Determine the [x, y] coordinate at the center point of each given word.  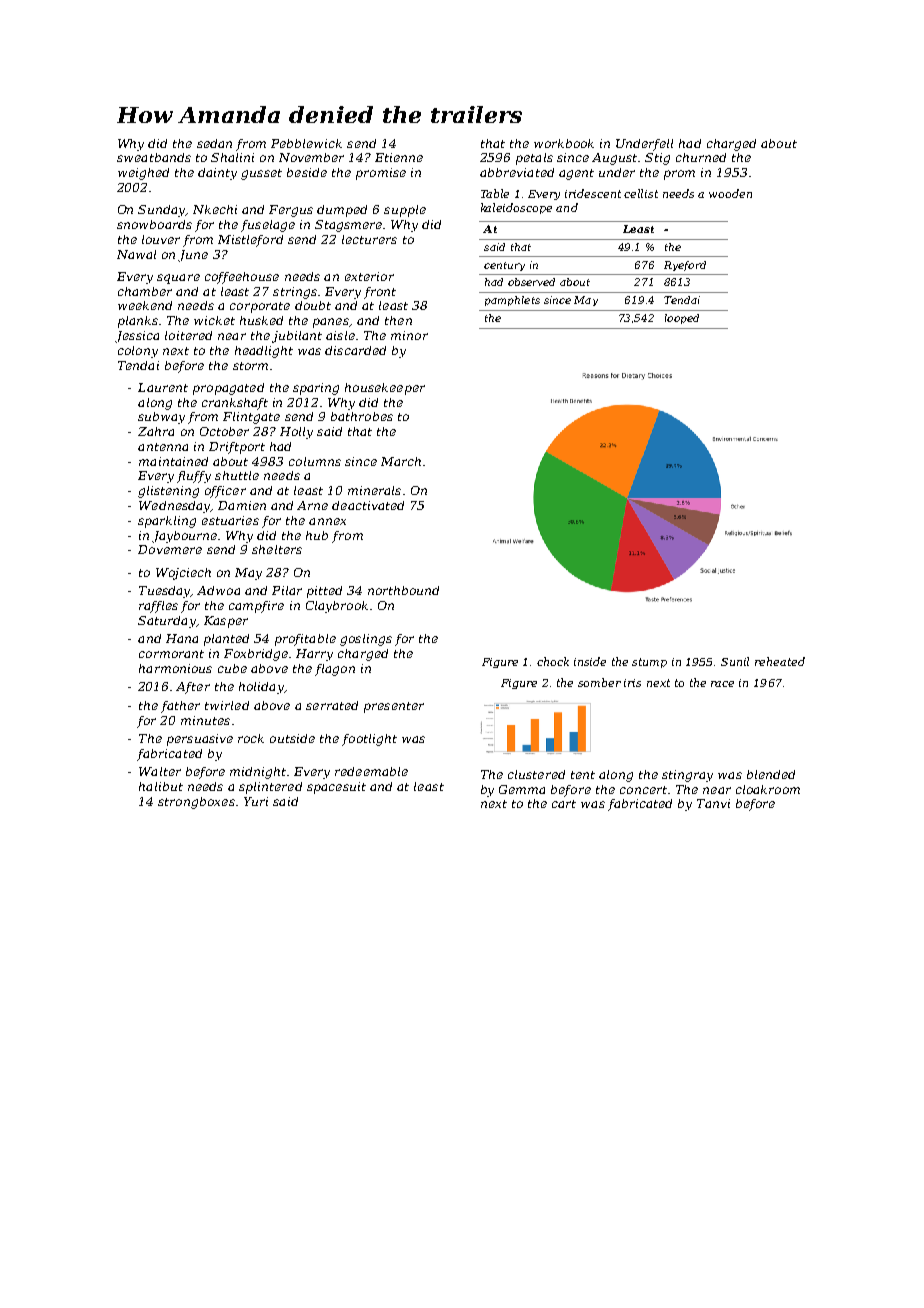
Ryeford [685, 266]
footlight [369, 740]
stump [649, 663]
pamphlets [512, 301]
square [178, 279]
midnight [258, 773]
